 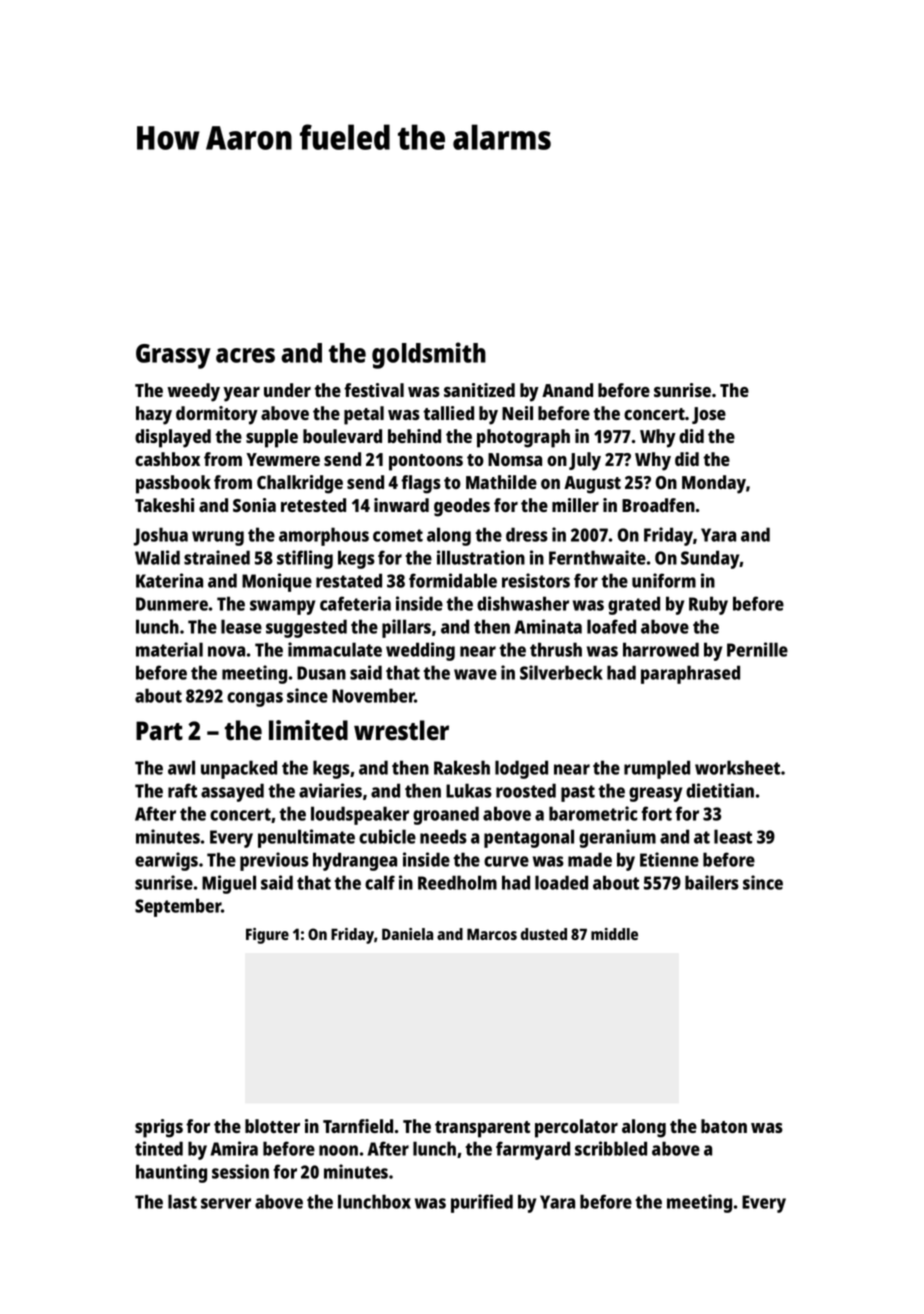 What do you see at coordinates (709, 415) in the screenshot?
I see `Jose` at bounding box center [709, 415].
